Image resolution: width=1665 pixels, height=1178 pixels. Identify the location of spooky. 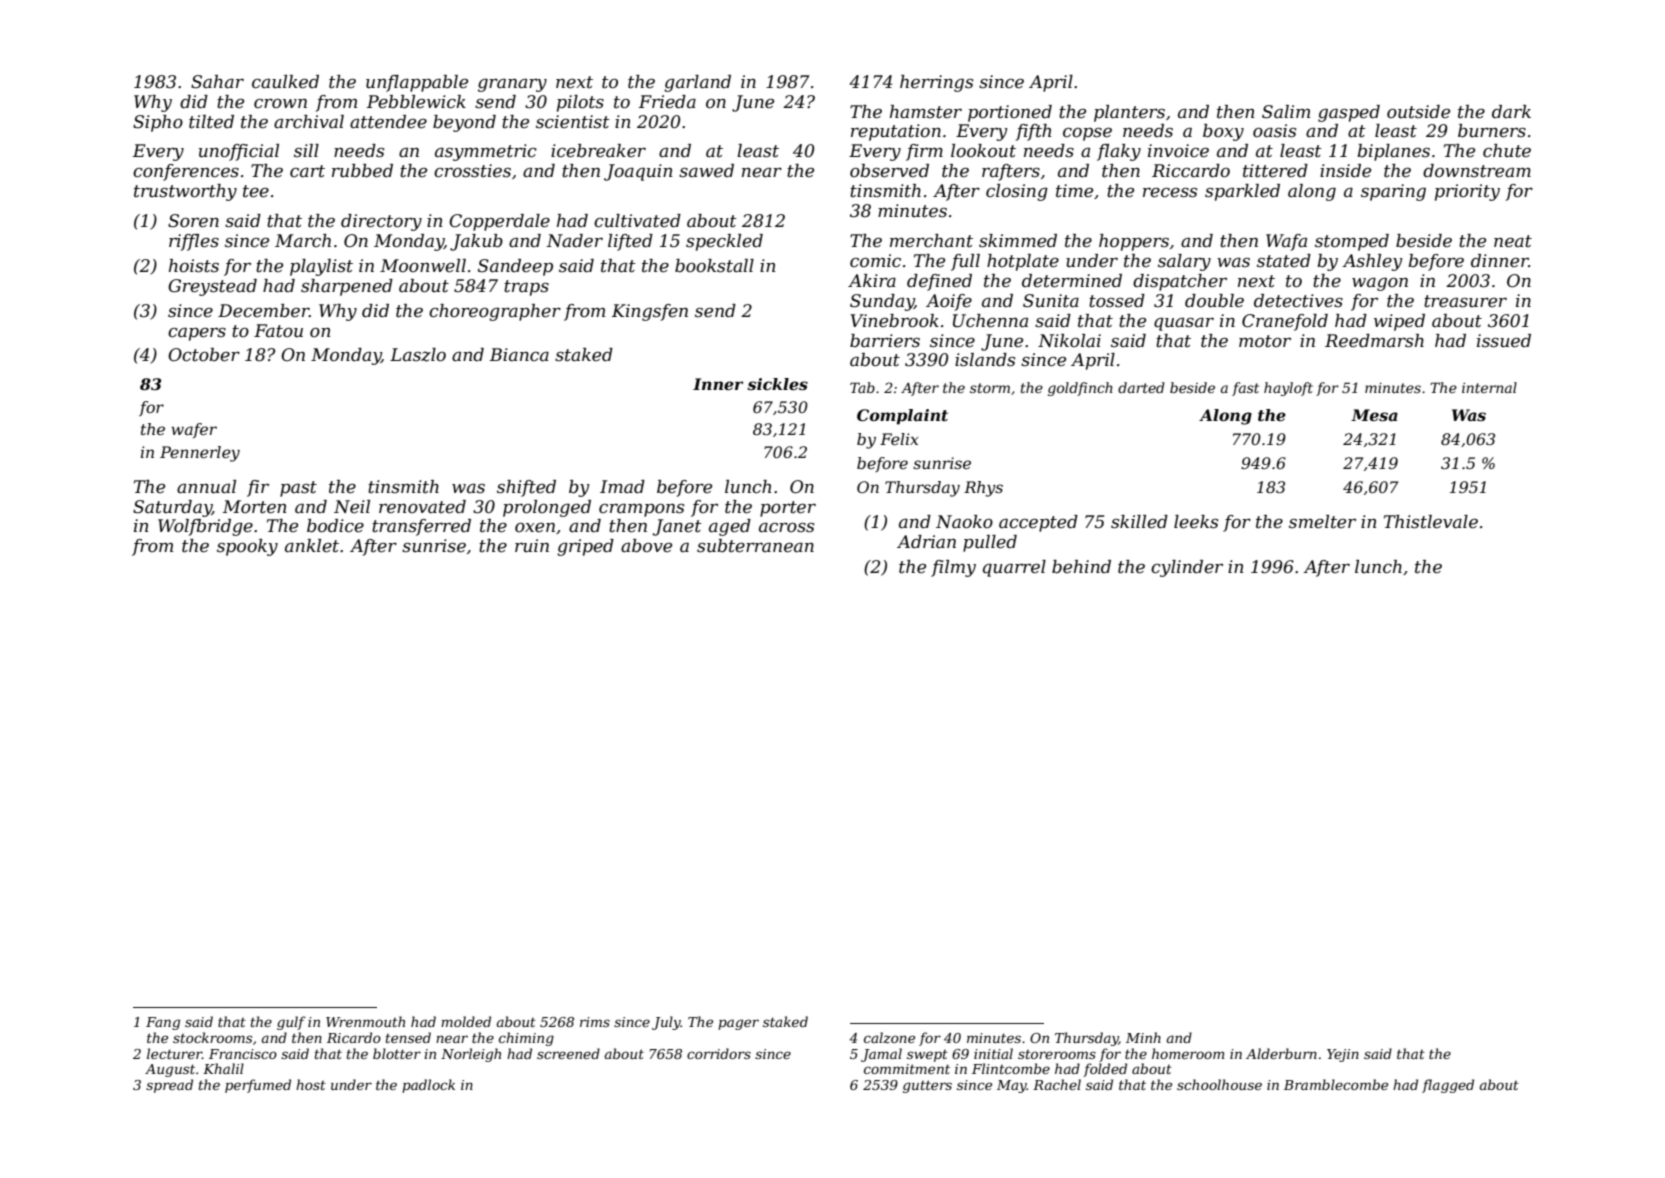
(247, 547).
